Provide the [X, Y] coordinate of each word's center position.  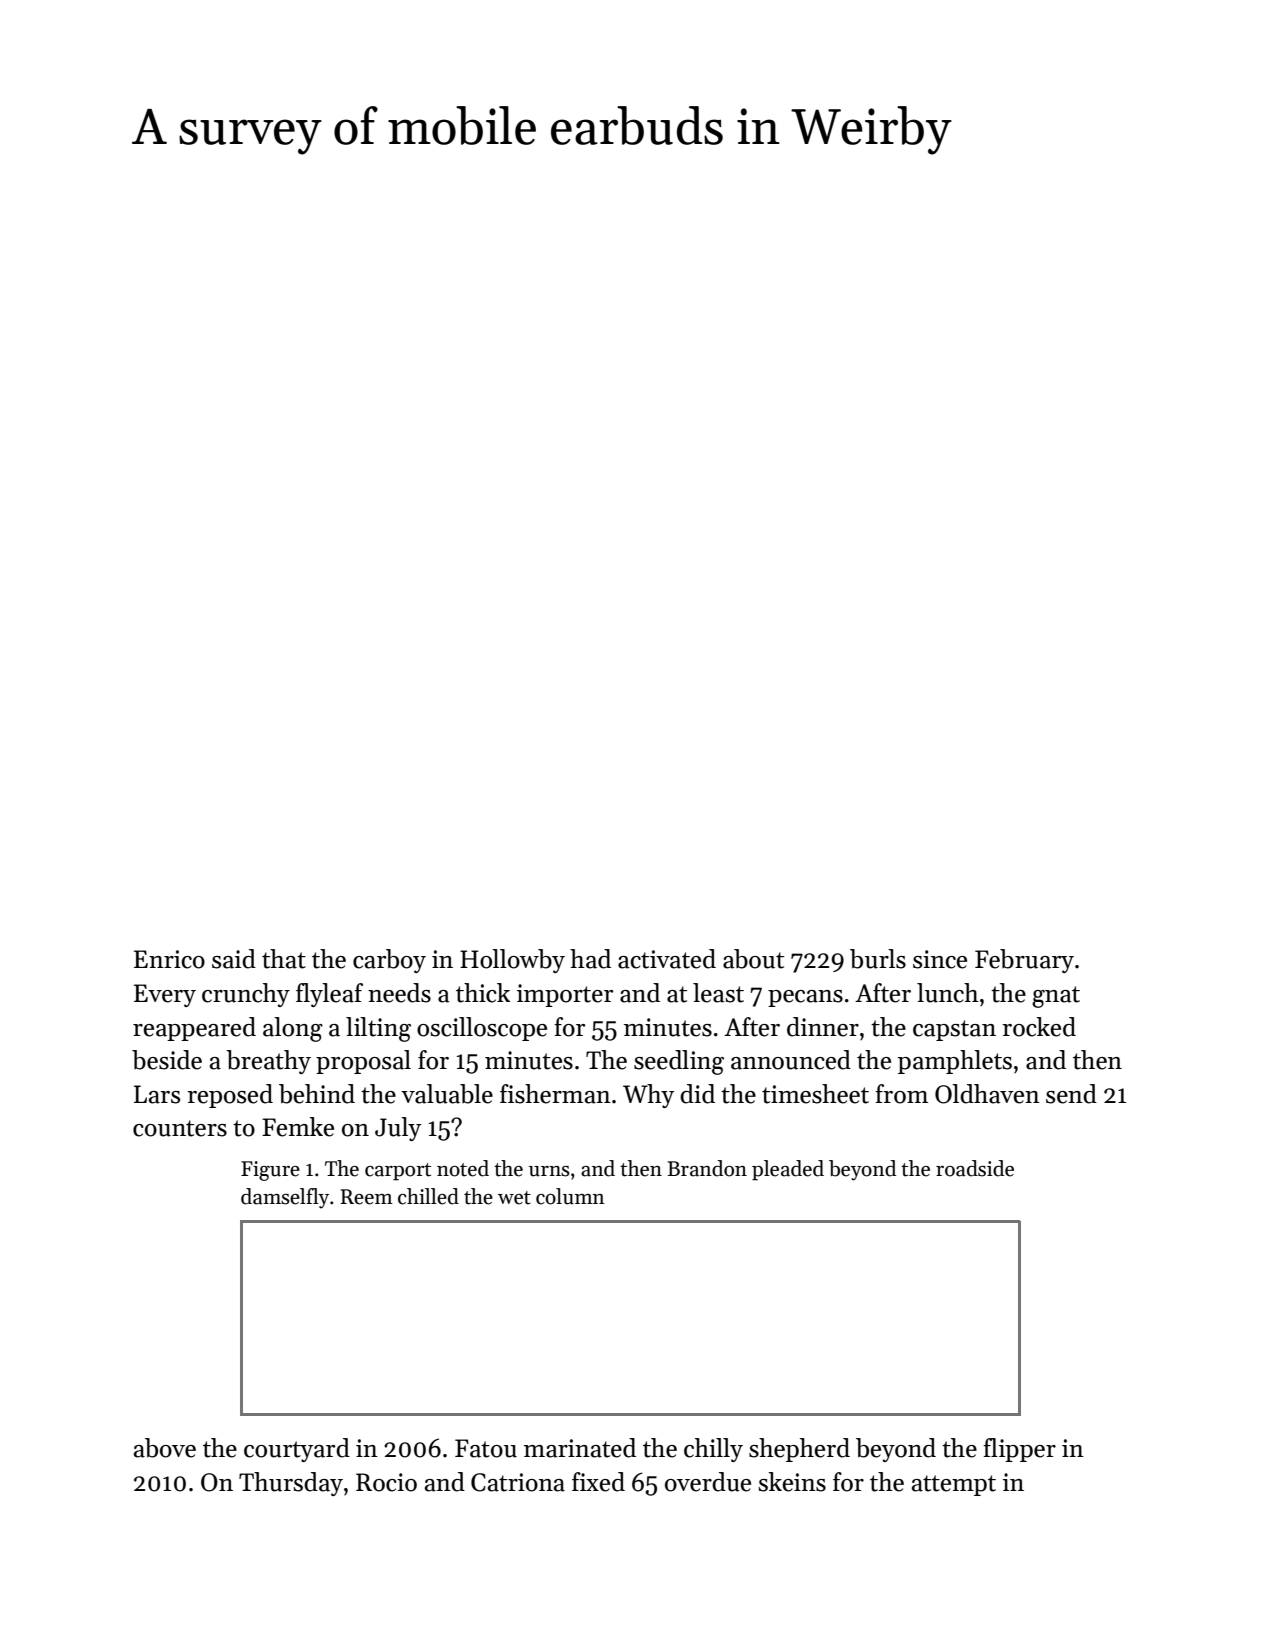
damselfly [285, 1198]
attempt [954, 1485]
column [570, 1196]
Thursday [291, 1484]
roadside [975, 1168]
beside [167, 1060]
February [1024, 961]
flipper [1019, 1450]
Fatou [486, 1448]
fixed [598, 1482]
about [753, 959]
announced [791, 1060]
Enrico [169, 959]
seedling [679, 1062]
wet [514, 1198]
